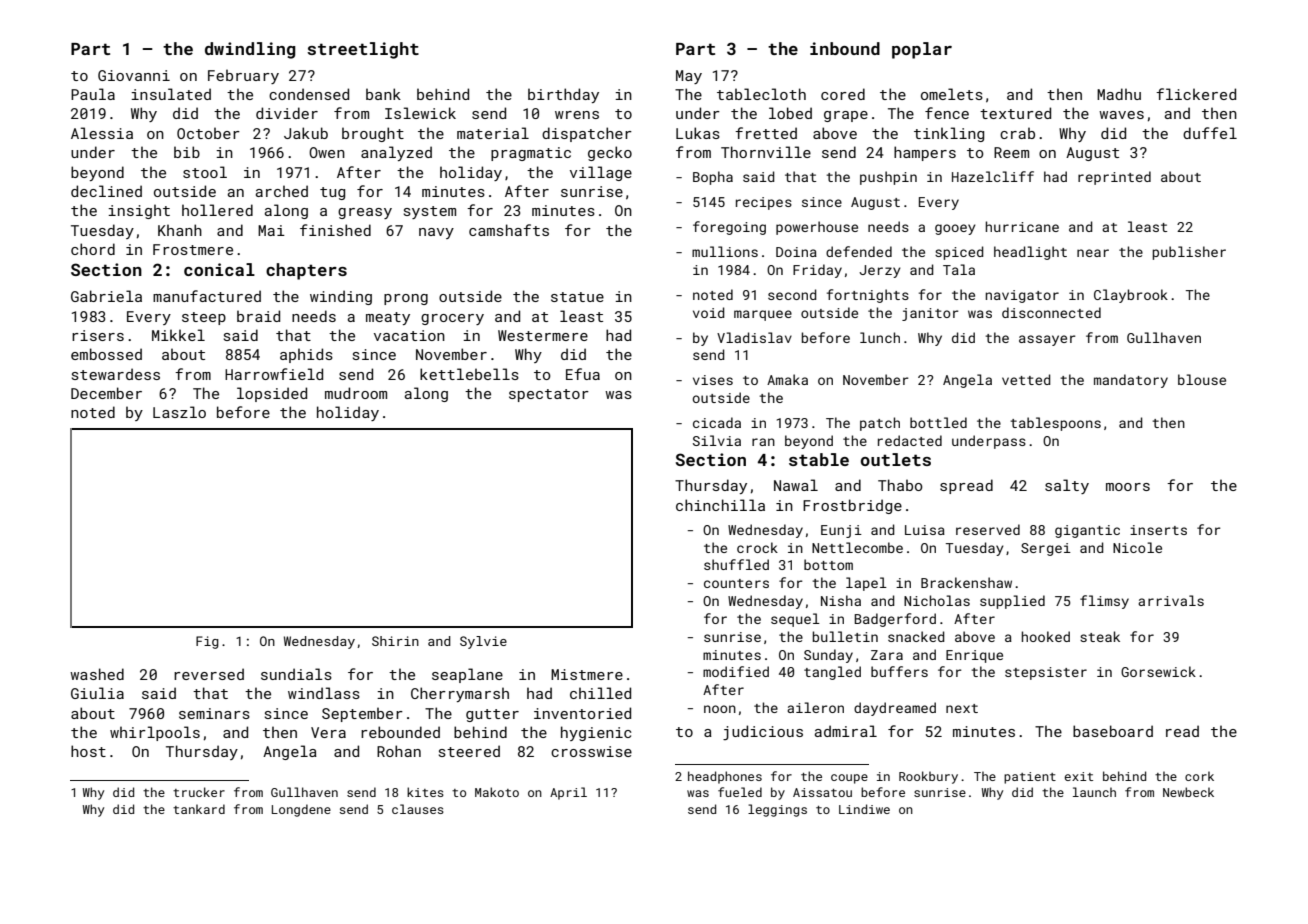 This screenshot has height=924, width=1308. I want to click on bottled, so click(938, 422).
